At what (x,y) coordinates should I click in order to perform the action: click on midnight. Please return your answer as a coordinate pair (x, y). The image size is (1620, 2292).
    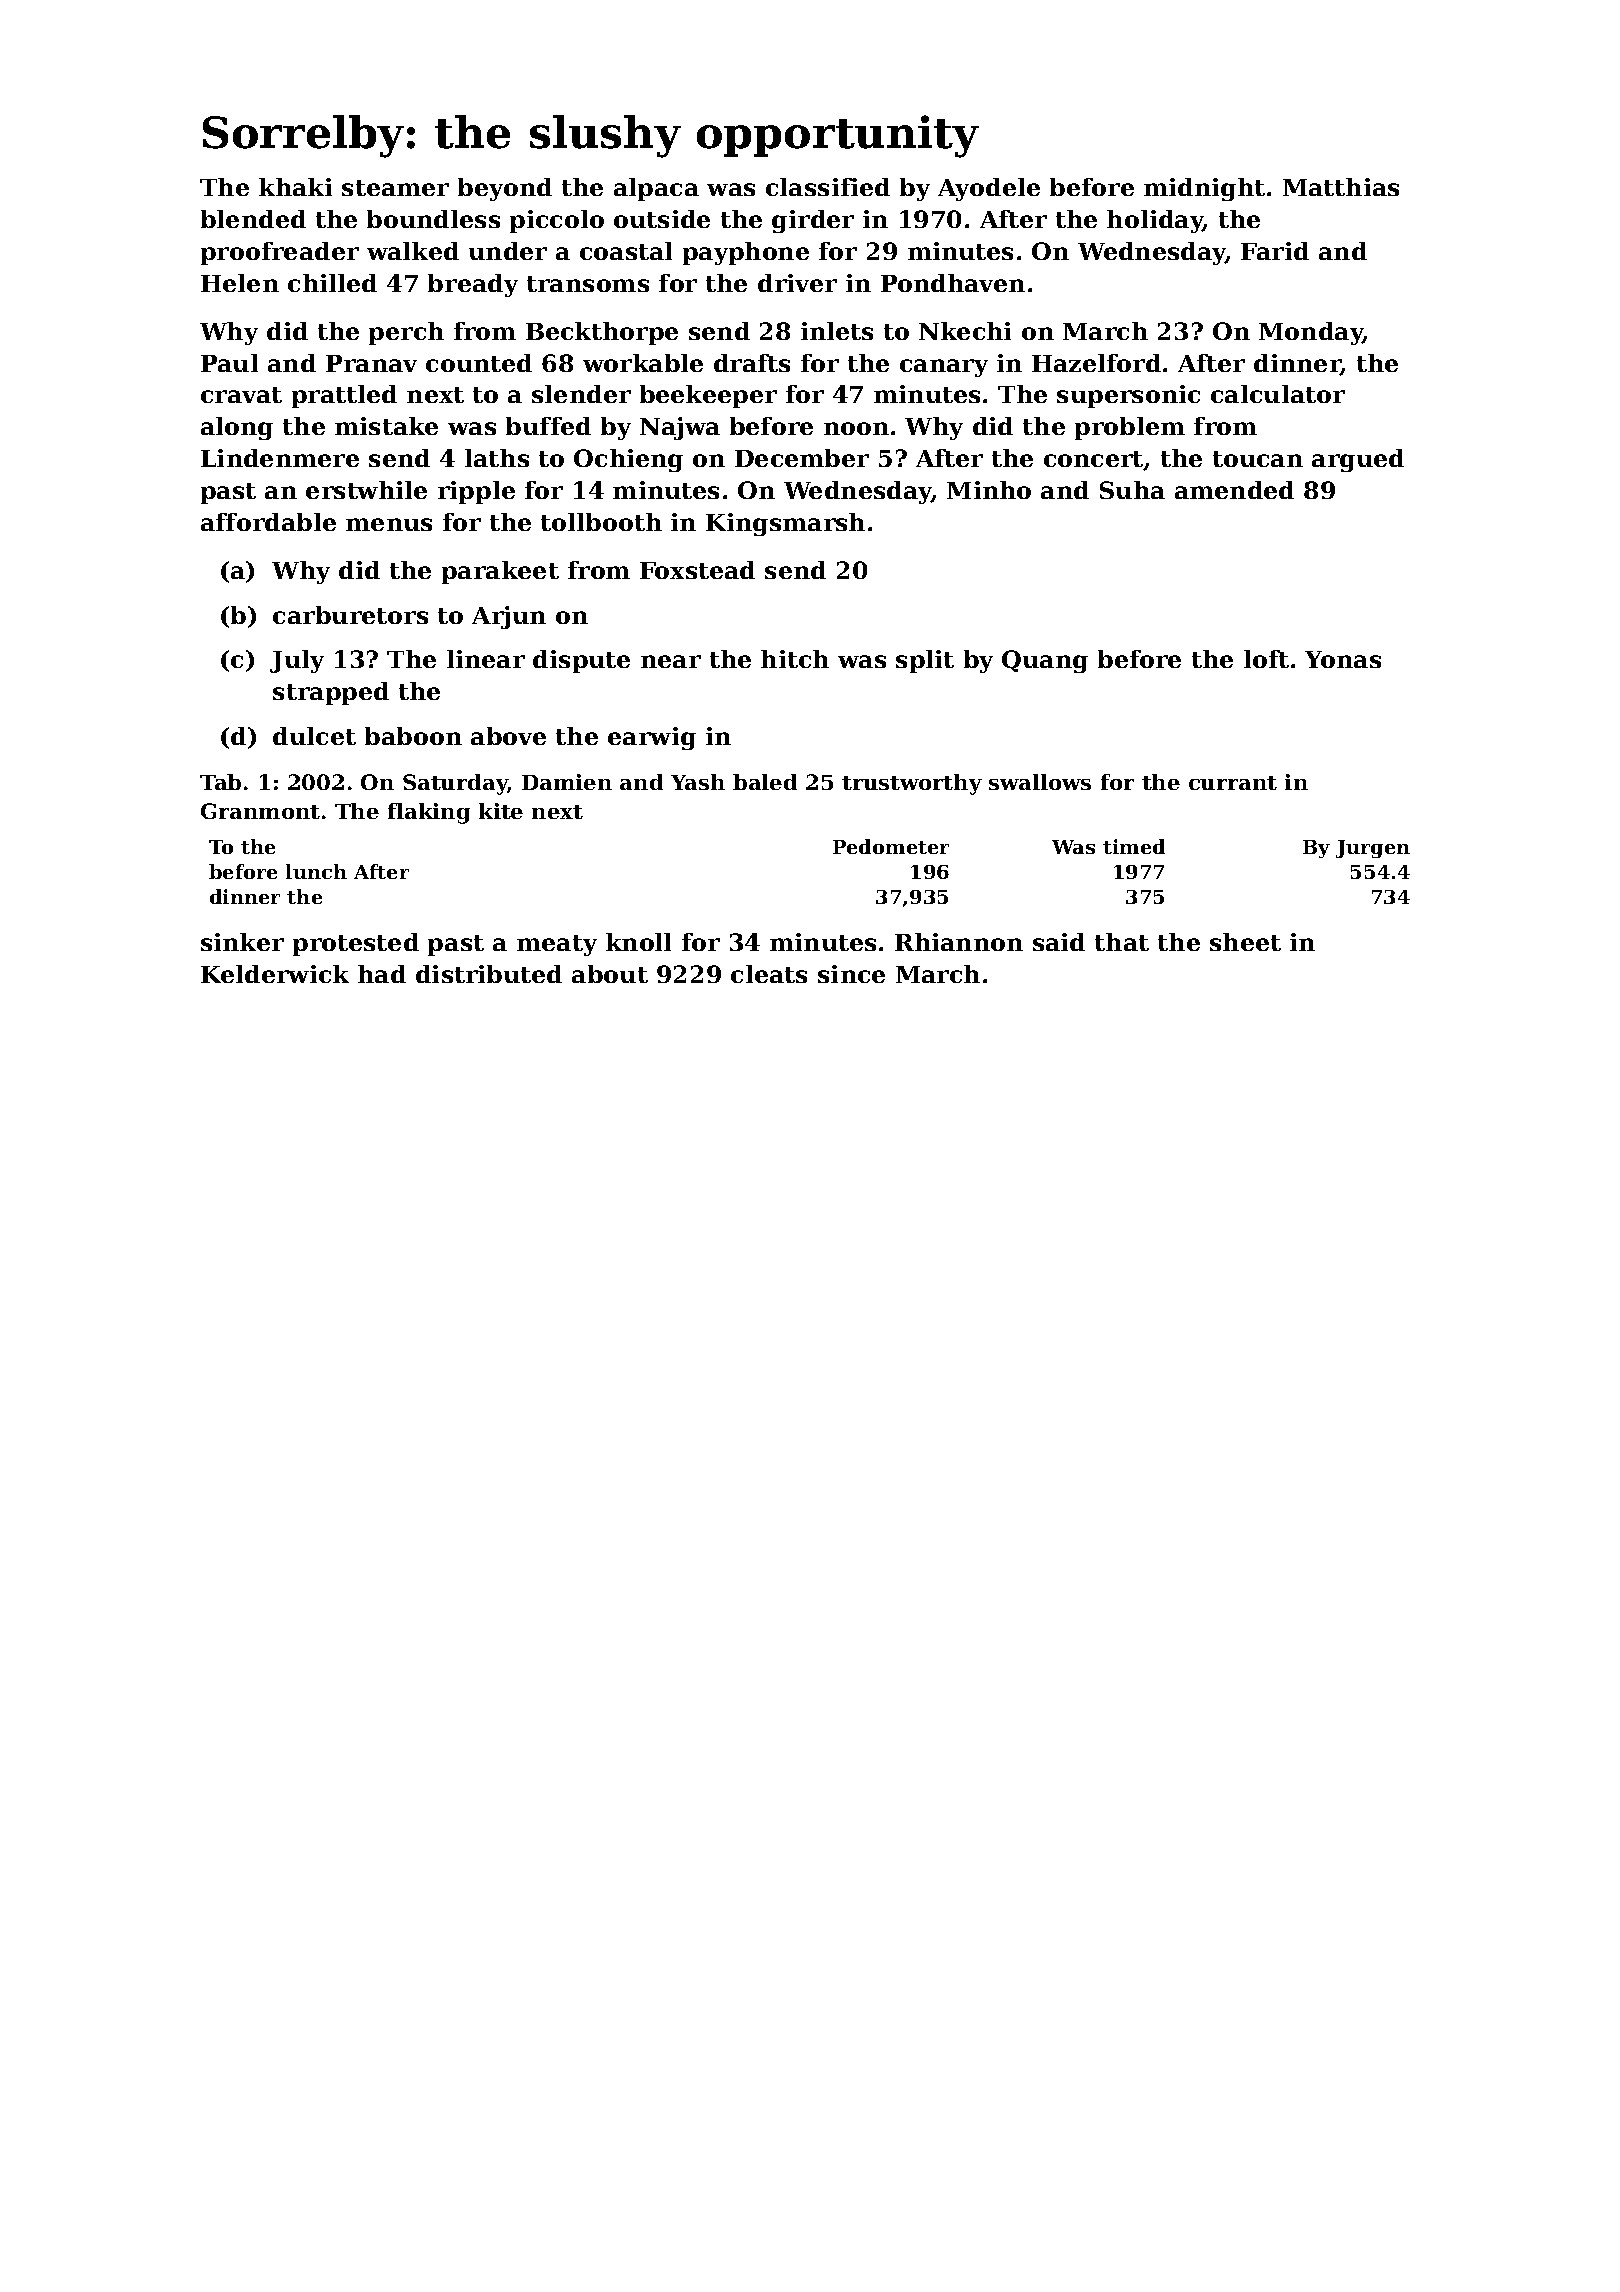
    Looking at the image, I should click on (1204, 189).
